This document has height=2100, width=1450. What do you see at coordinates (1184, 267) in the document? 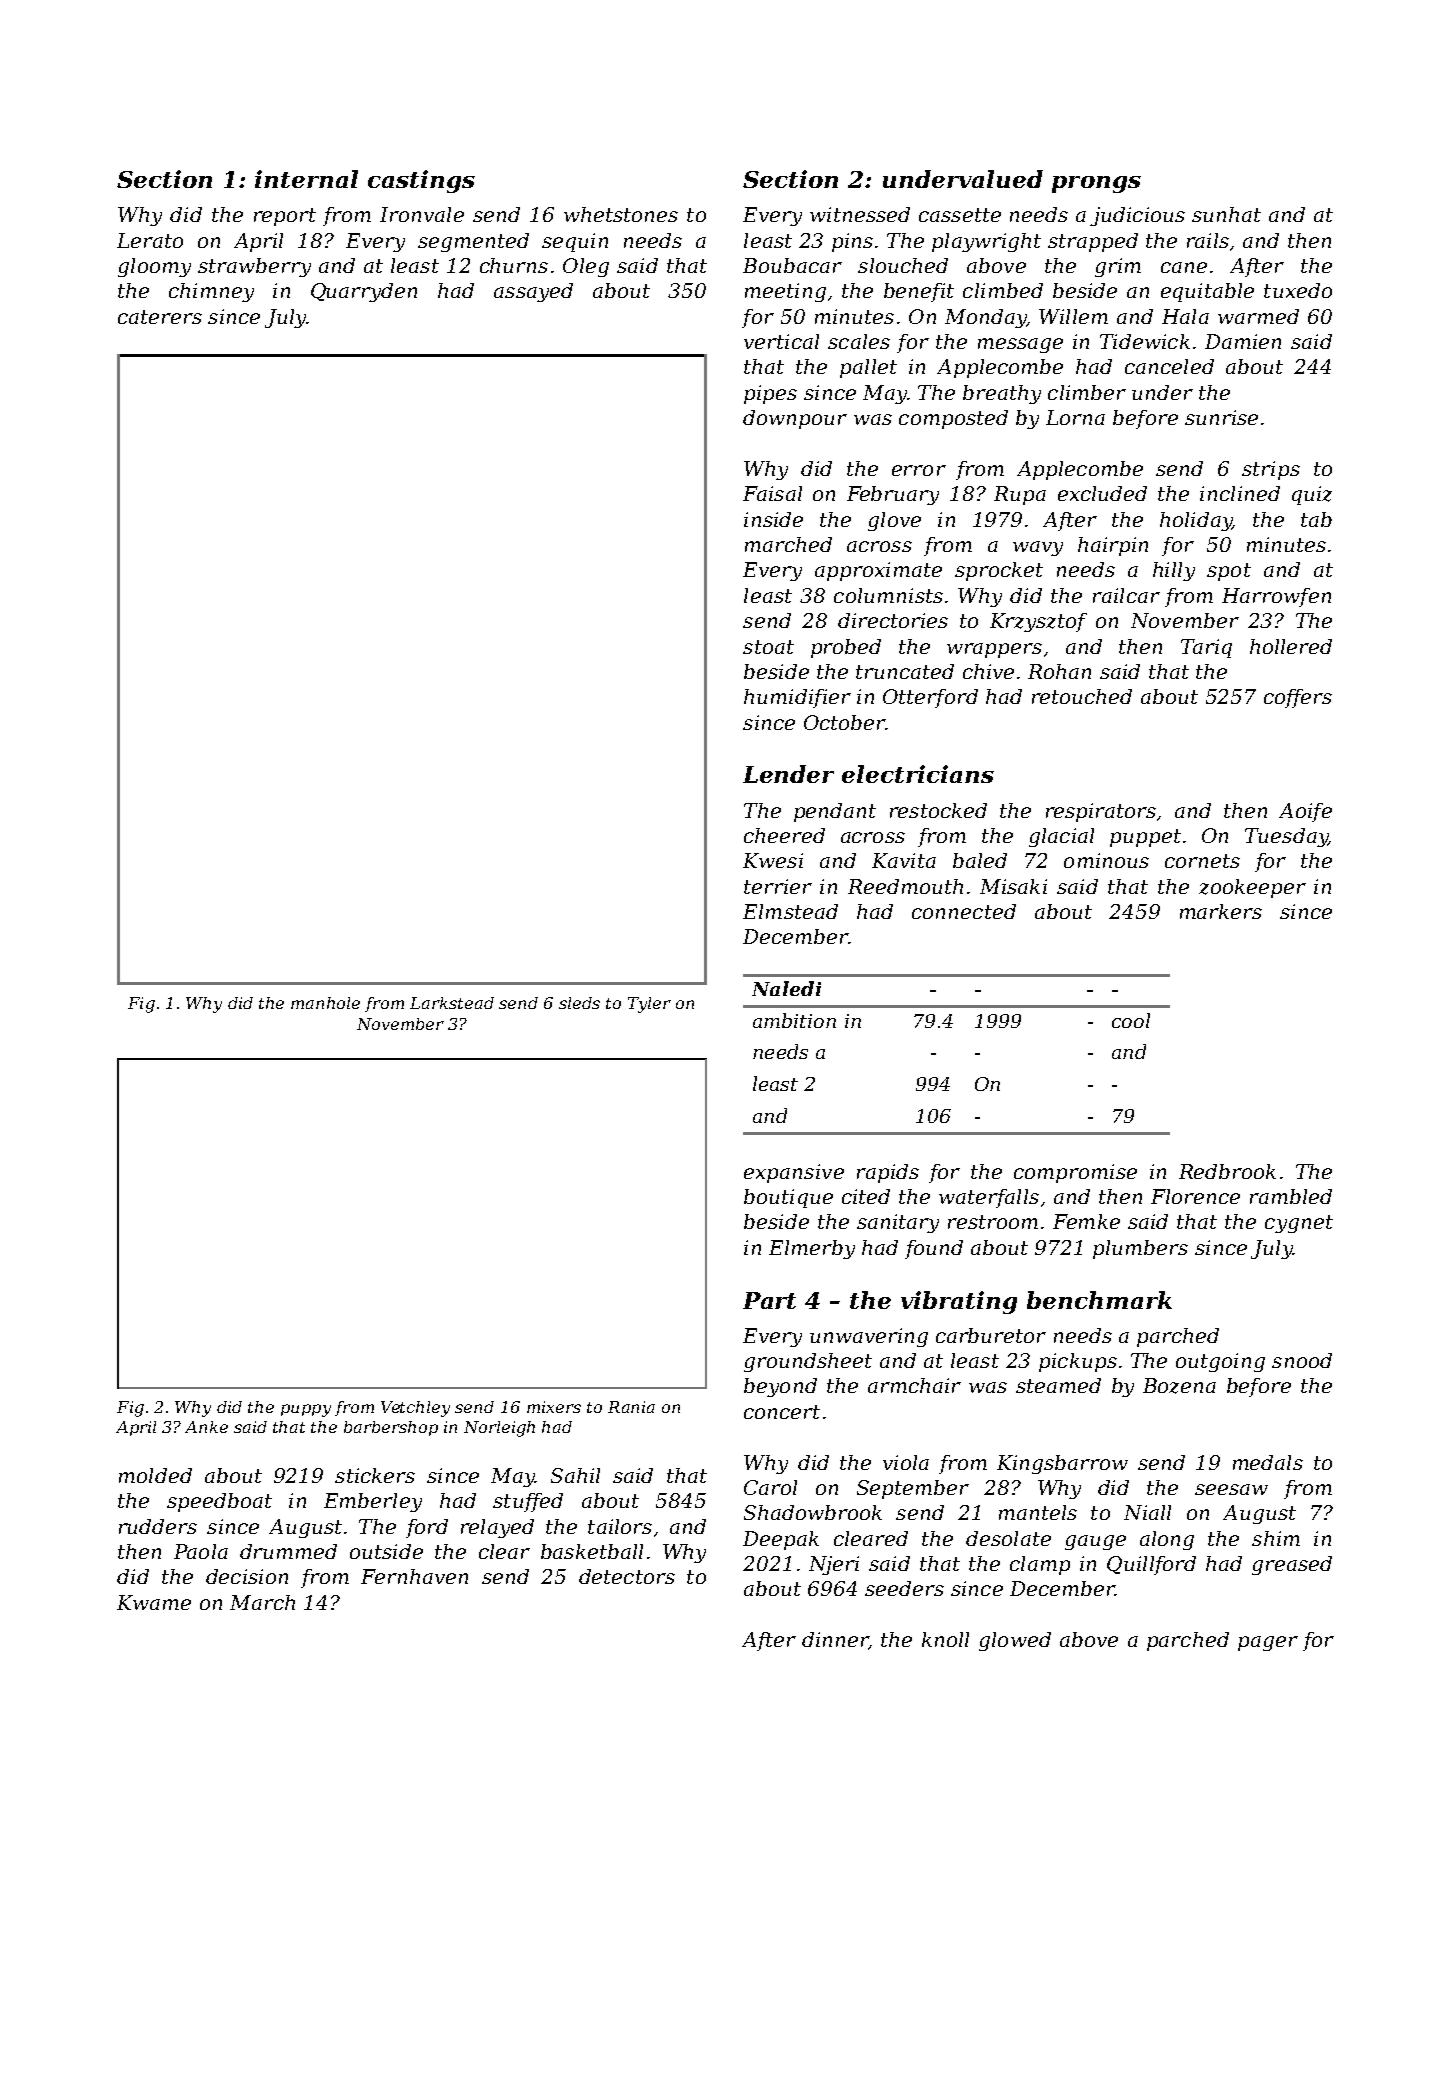
I see `cane` at bounding box center [1184, 267].
